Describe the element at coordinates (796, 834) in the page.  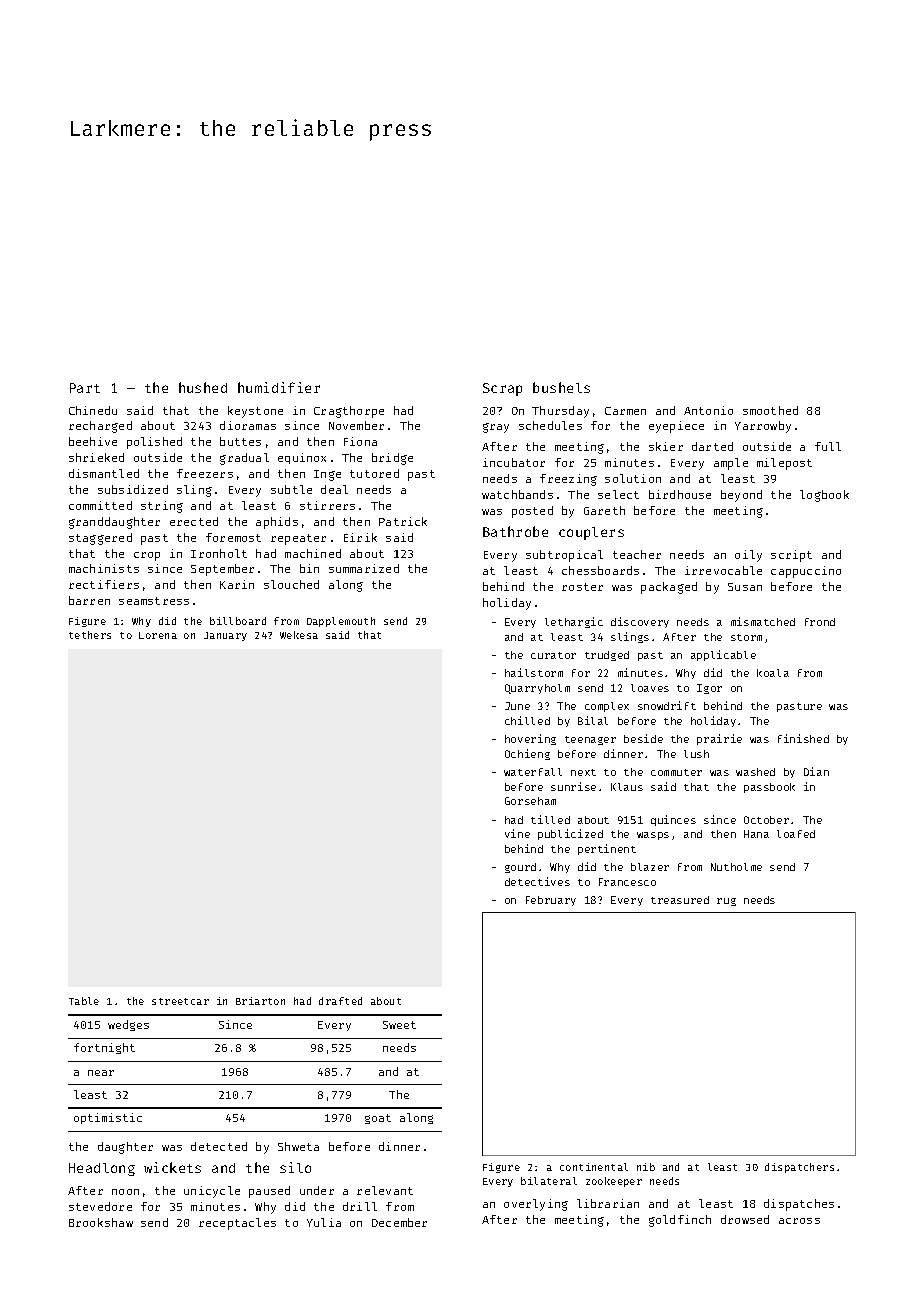
I see `loafed` at that location.
